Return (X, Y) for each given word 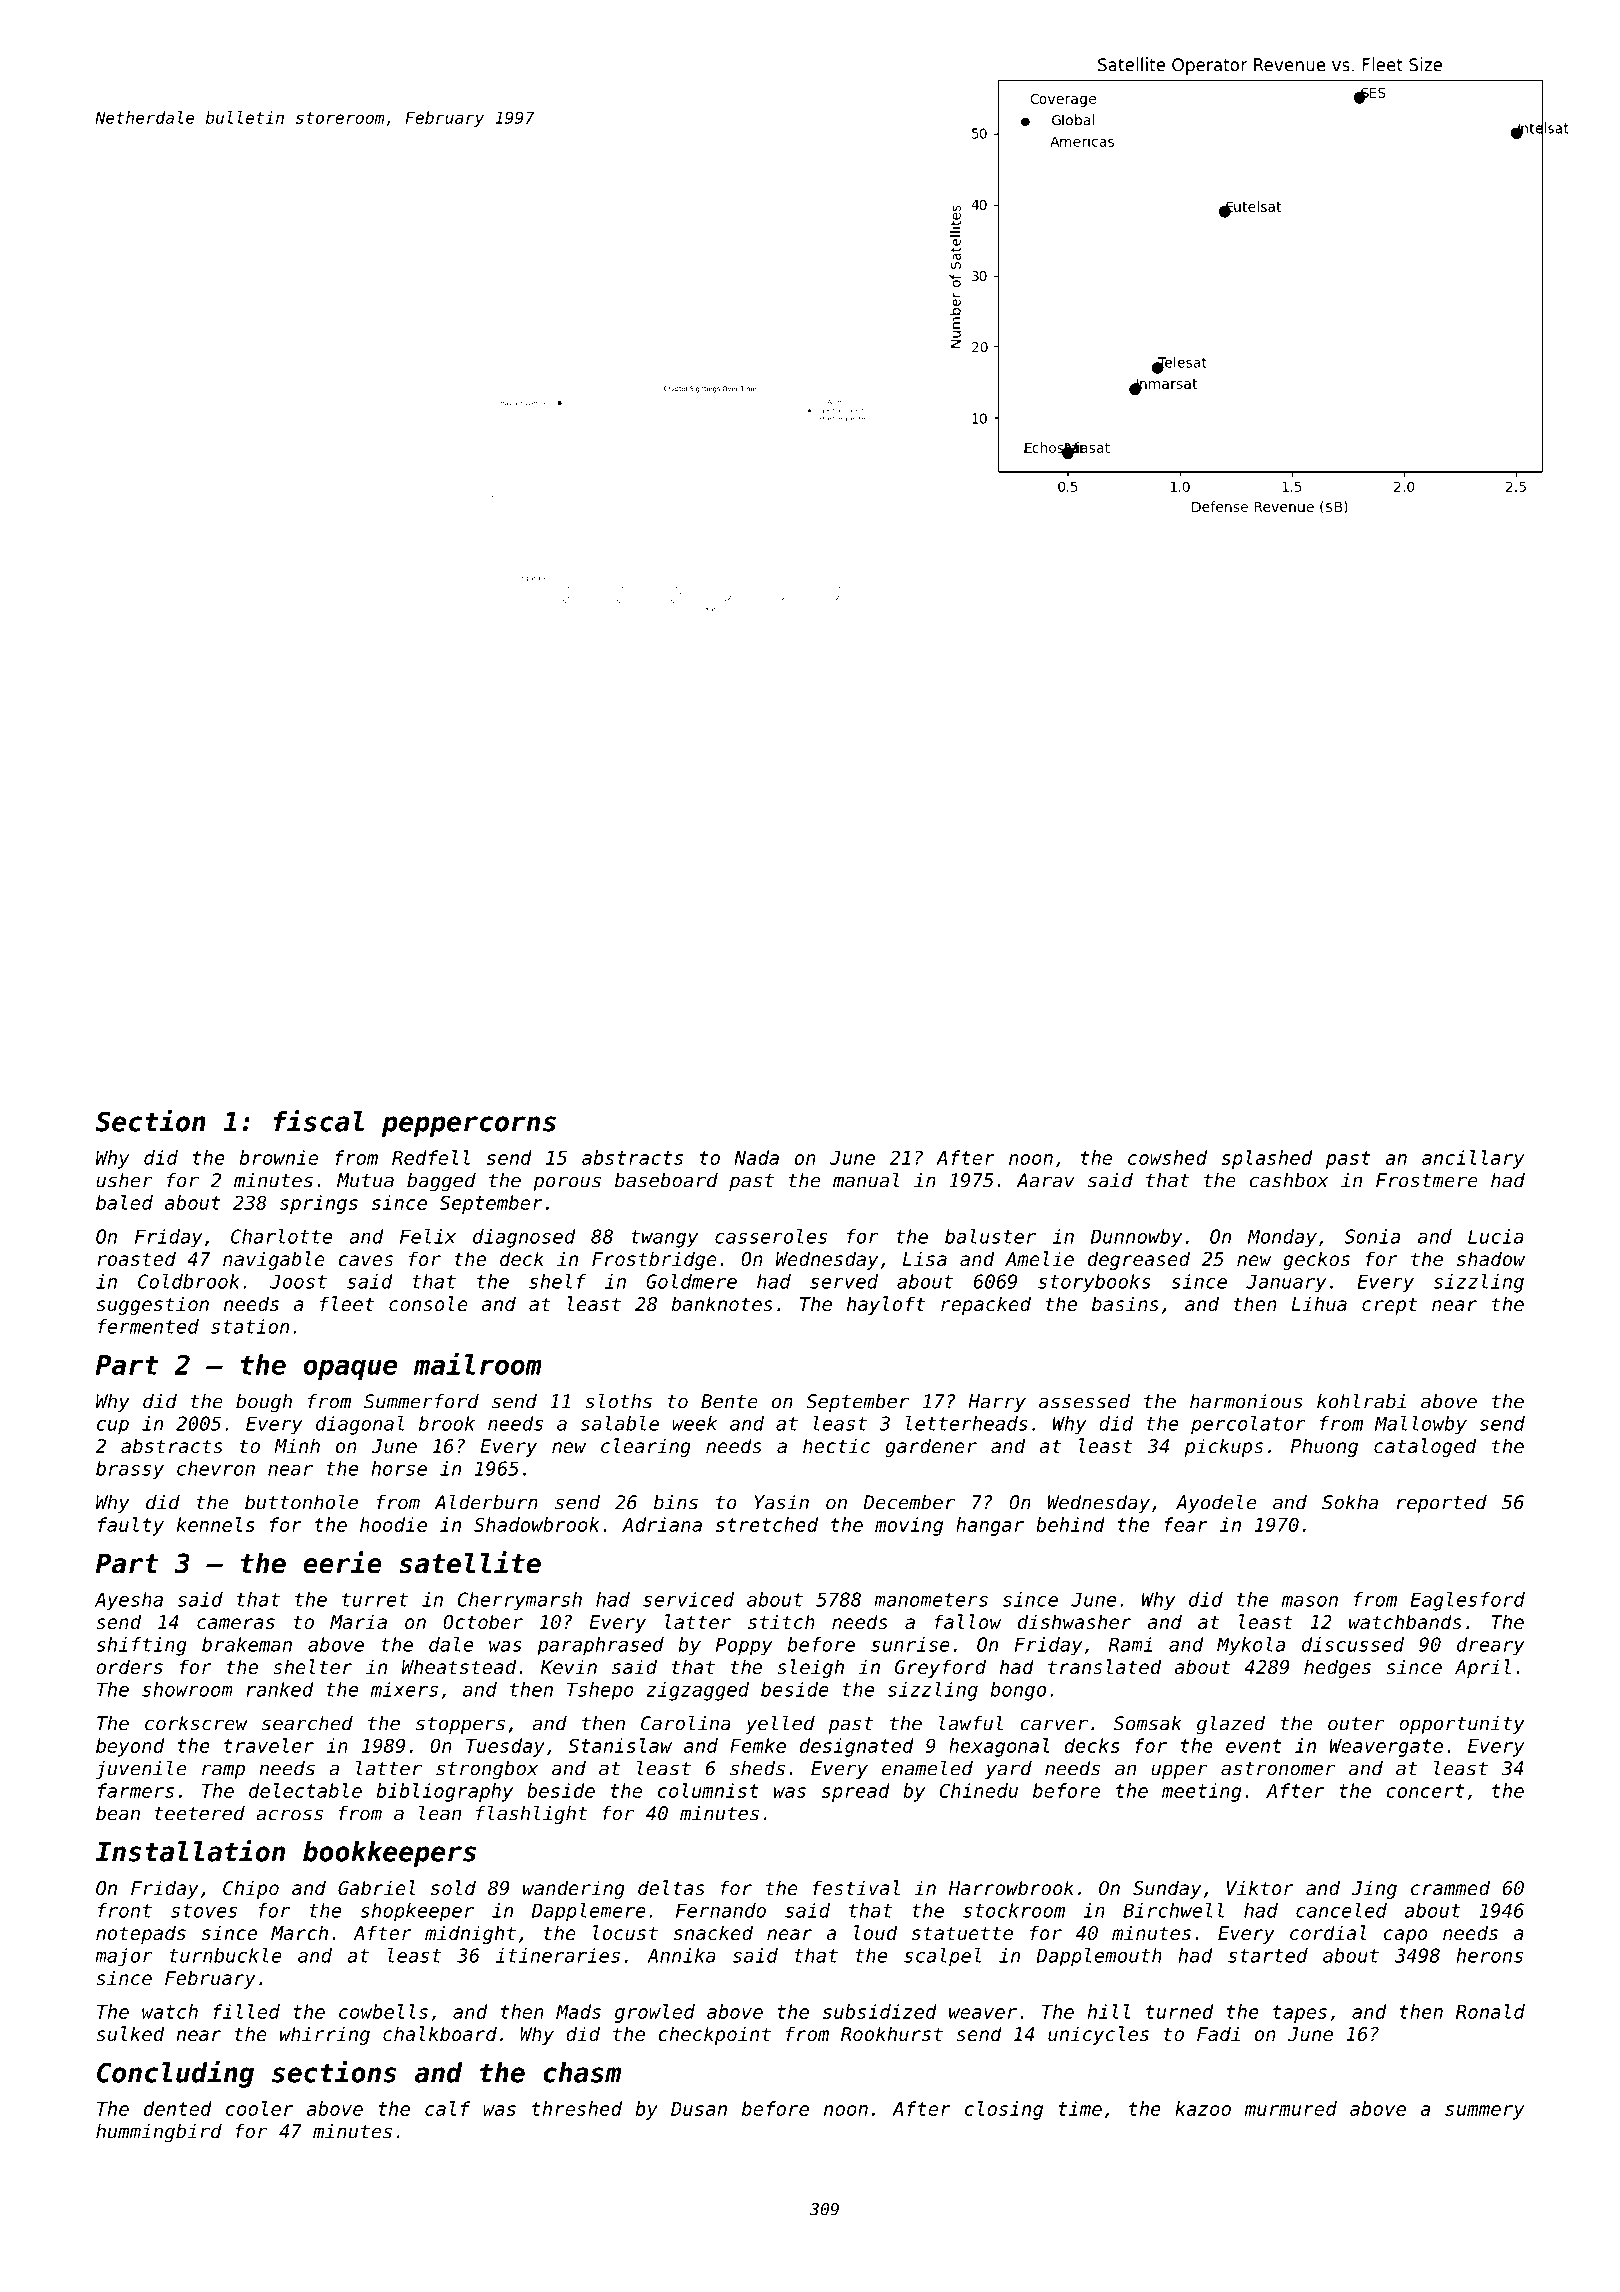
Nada (756, 1157)
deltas (671, 1887)
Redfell (431, 1157)
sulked (130, 2033)
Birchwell (1173, 1910)
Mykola (1251, 1646)
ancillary (1473, 1159)
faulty (131, 1526)
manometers (931, 1600)
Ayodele (1216, 1503)
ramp (223, 1771)
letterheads (967, 1423)
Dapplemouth (1099, 1957)
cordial (1328, 1932)
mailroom (478, 1364)
